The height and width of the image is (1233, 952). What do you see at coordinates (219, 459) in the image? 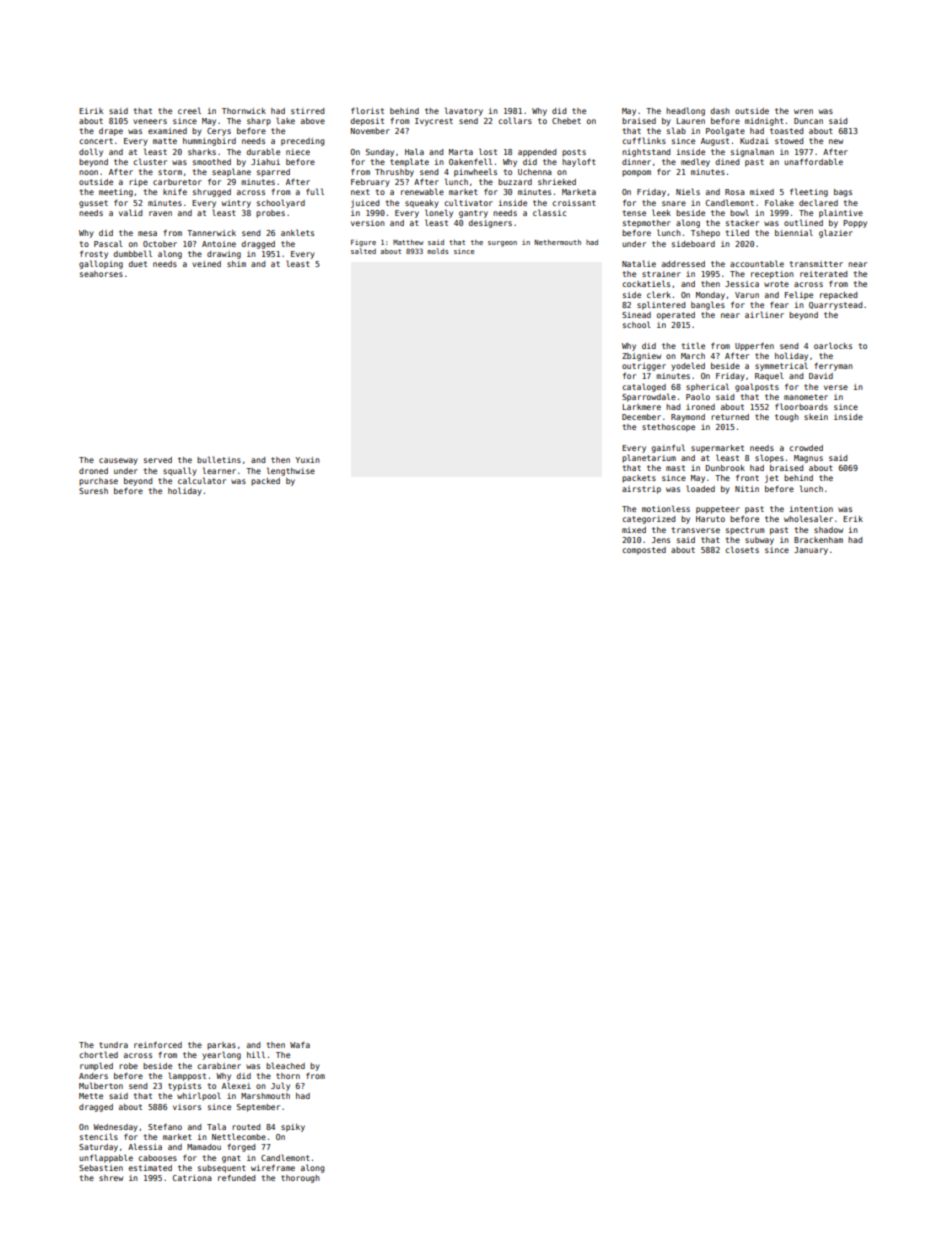
I see `bulletins` at bounding box center [219, 459].
